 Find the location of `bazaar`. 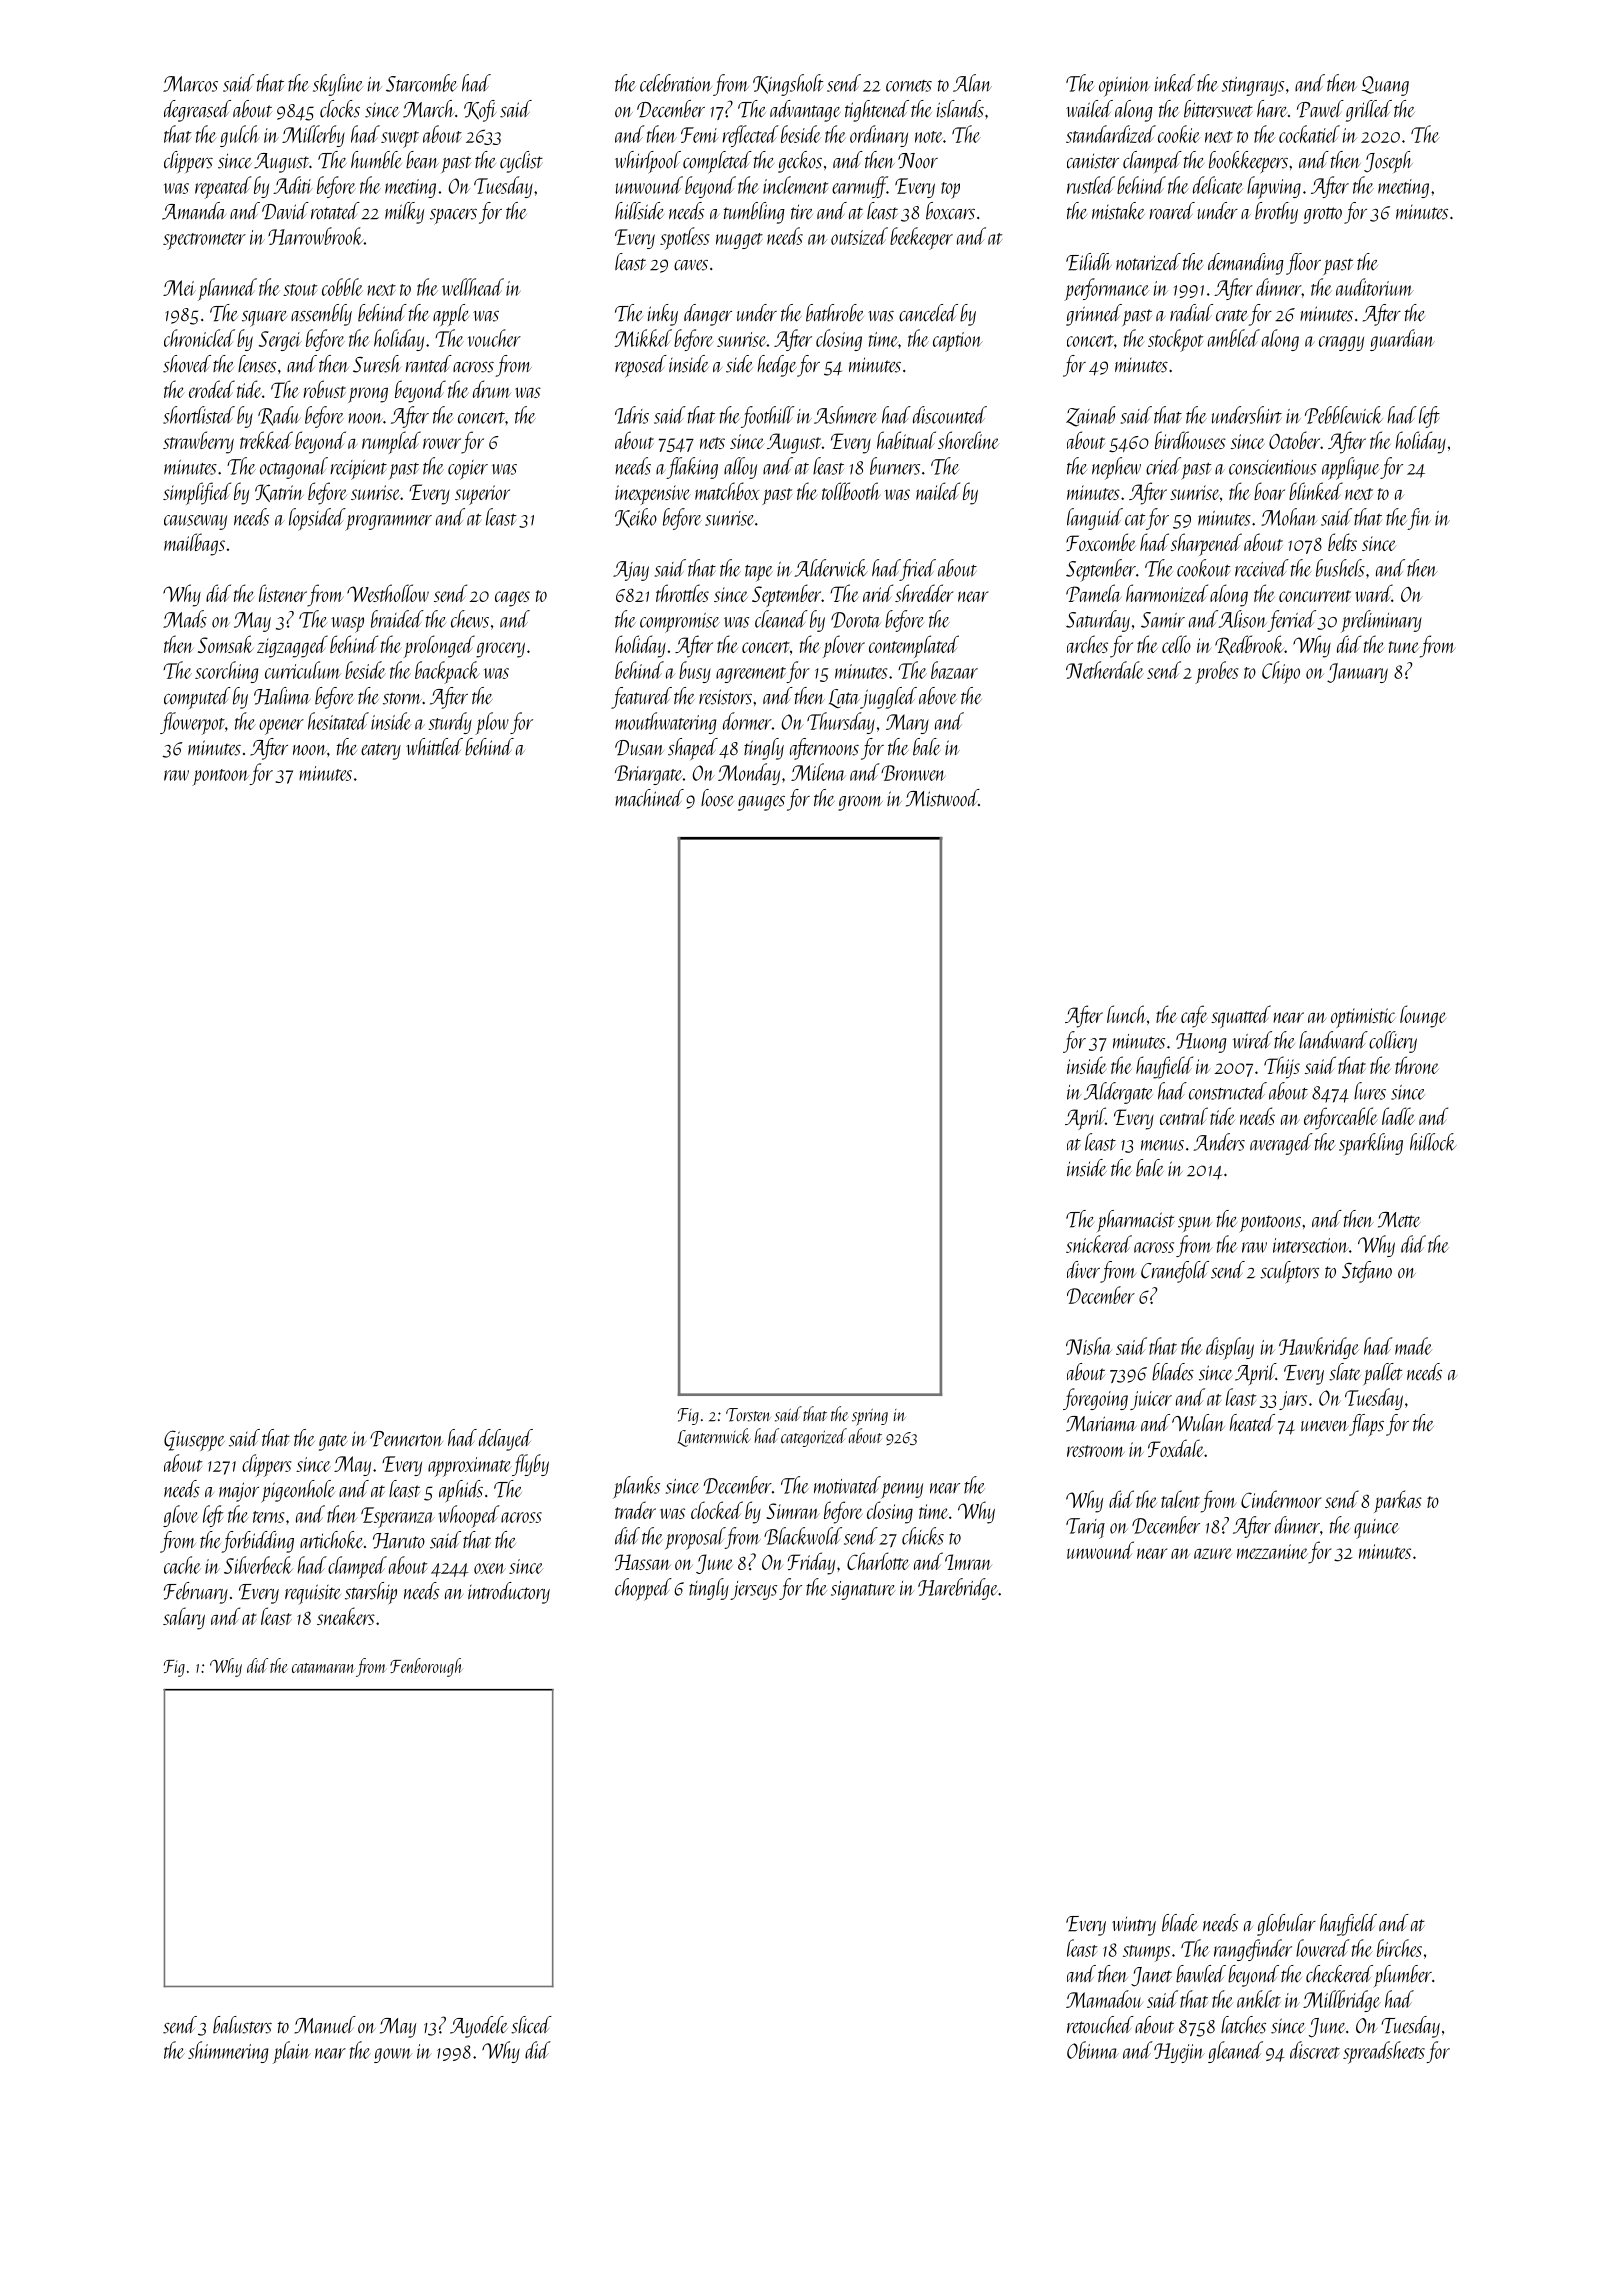

bazaar is located at coordinates (954, 670).
